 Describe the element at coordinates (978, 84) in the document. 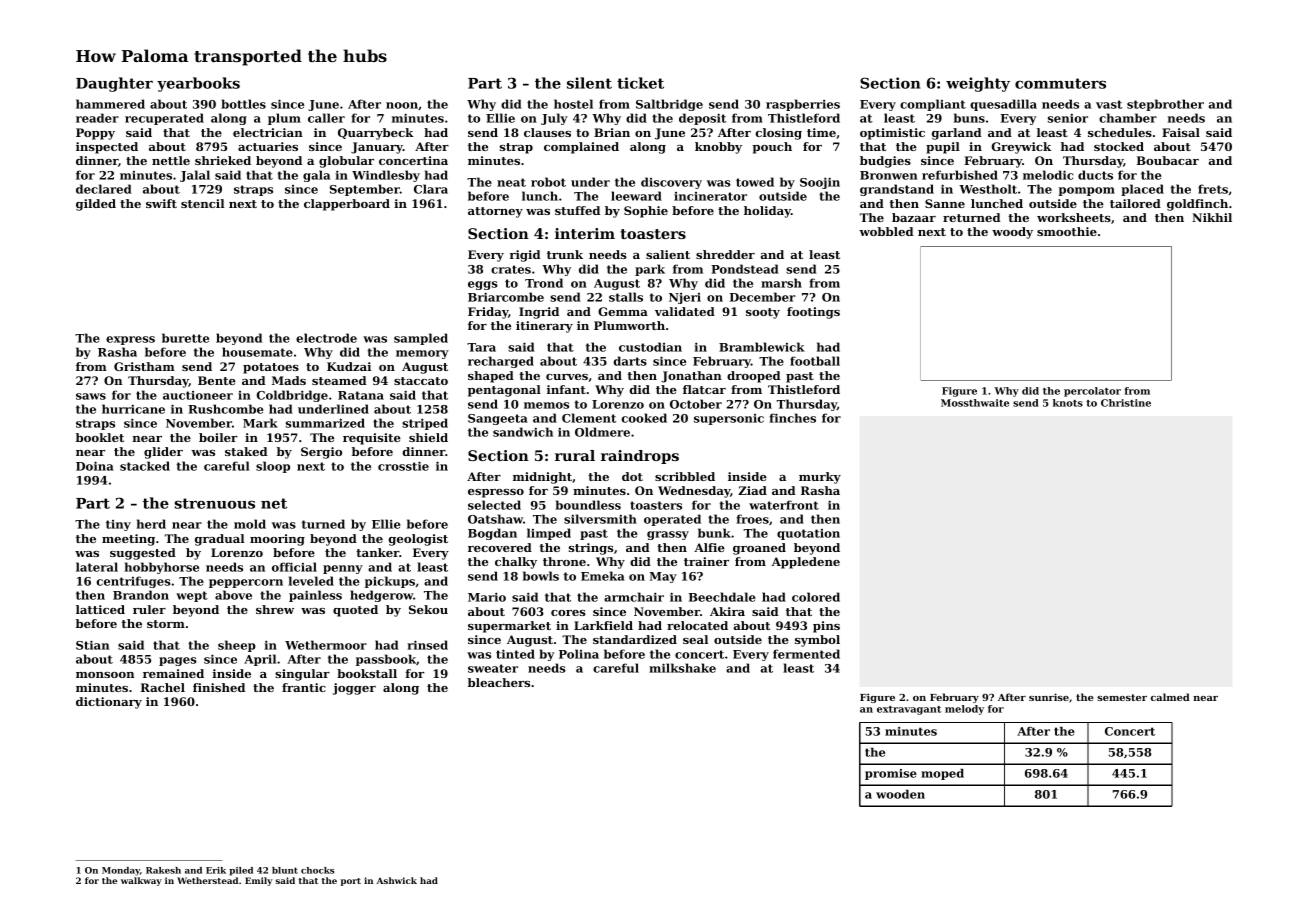

I see `weighty` at that location.
